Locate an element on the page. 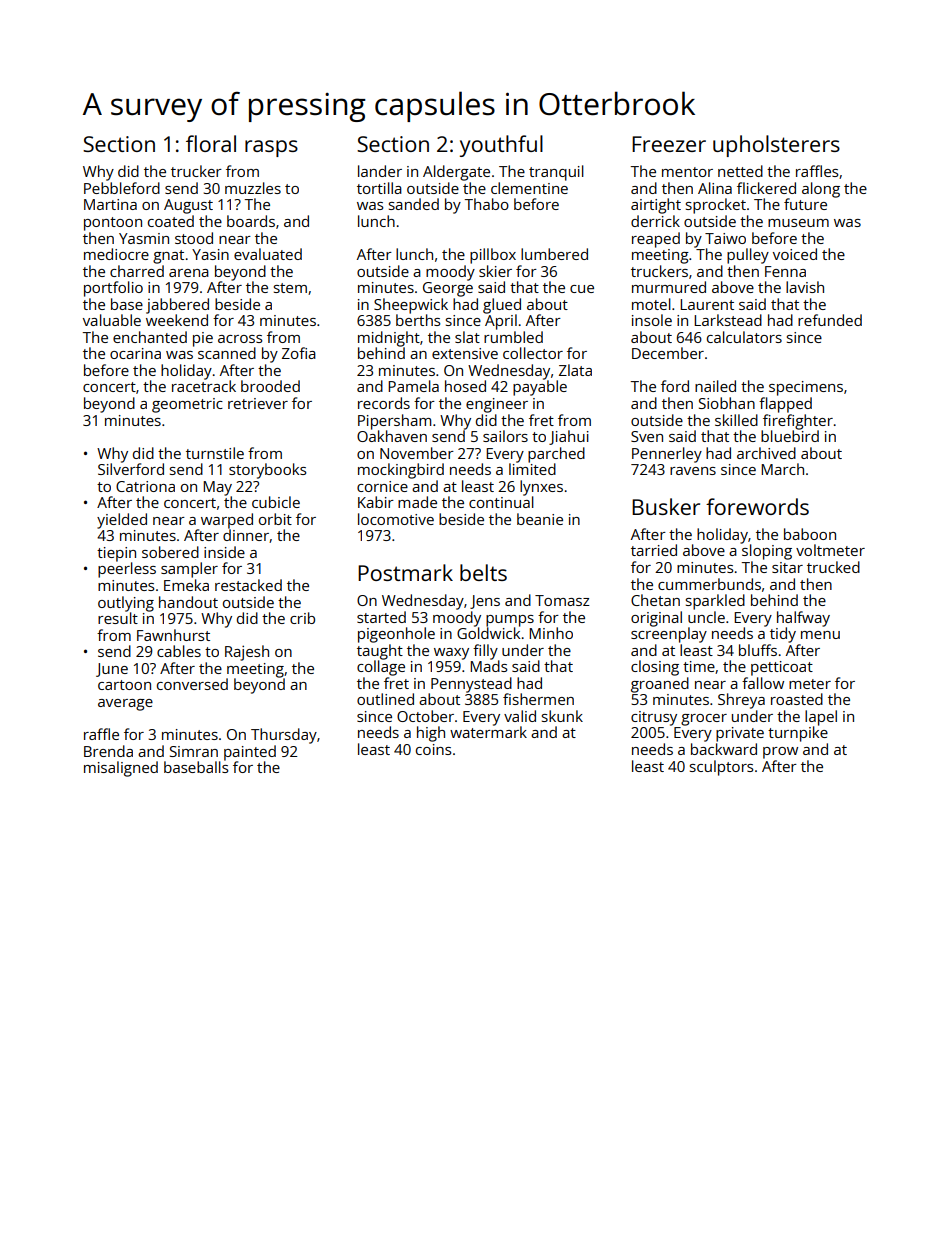  cables is located at coordinates (179, 651).
